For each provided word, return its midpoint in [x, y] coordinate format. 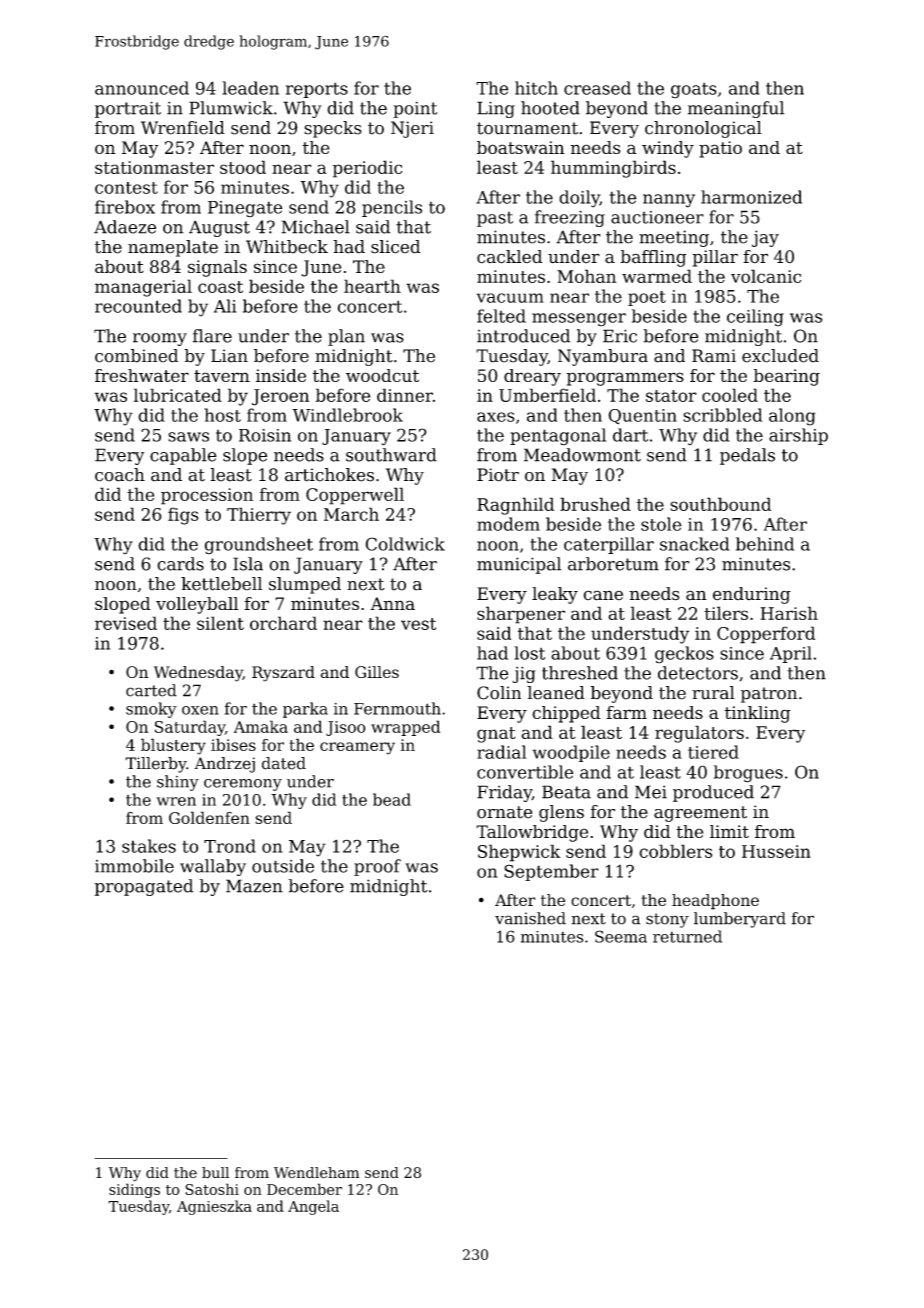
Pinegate [245, 209]
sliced [396, 247]
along [792, 417]
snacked [695, 544]
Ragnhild [515, 506]
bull [215, 1172]
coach [120, 475]
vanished [530, 918]
